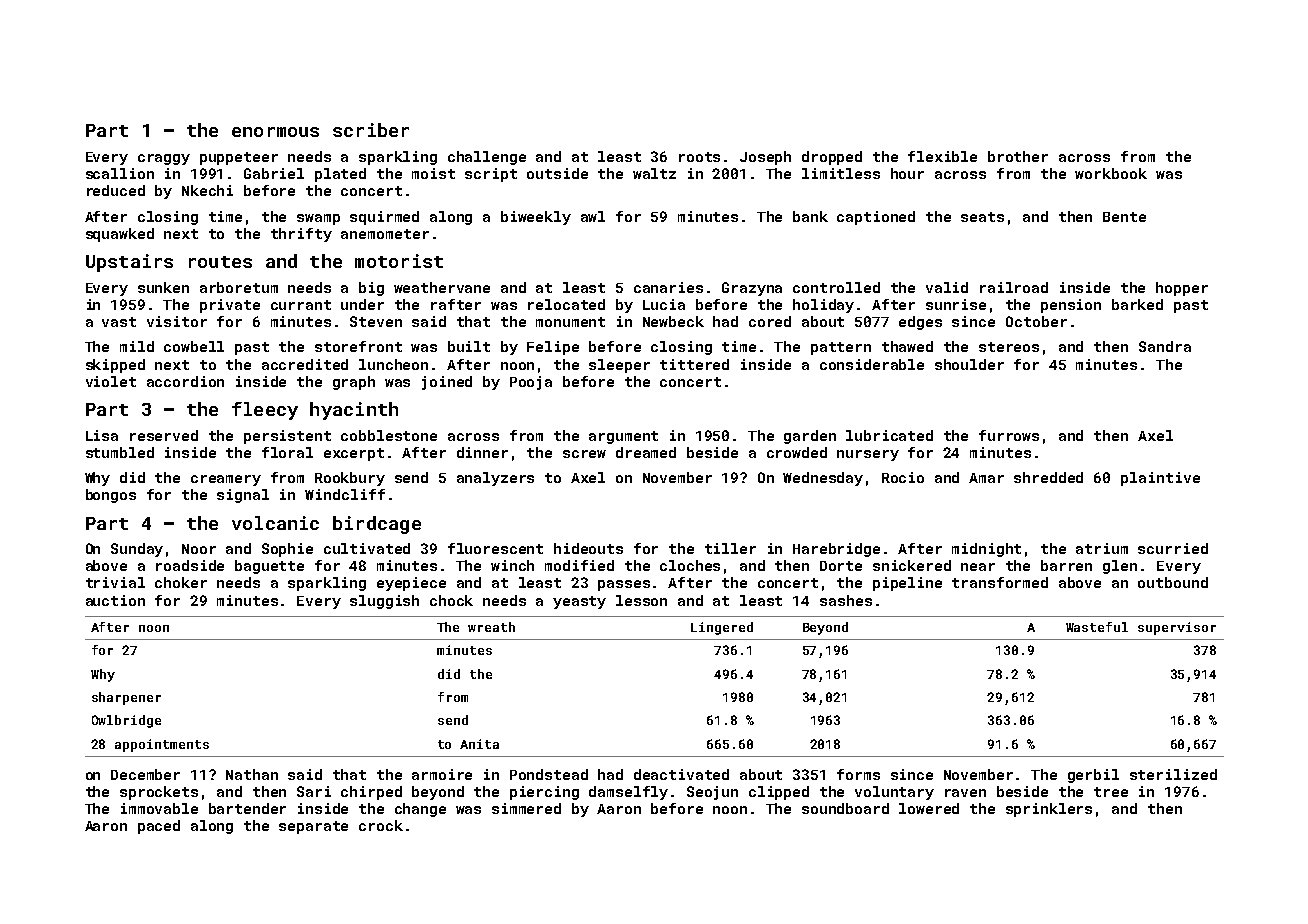  Describe the element at coordinates (942, 156) in the screenshot. I see `flexible` at that location.
